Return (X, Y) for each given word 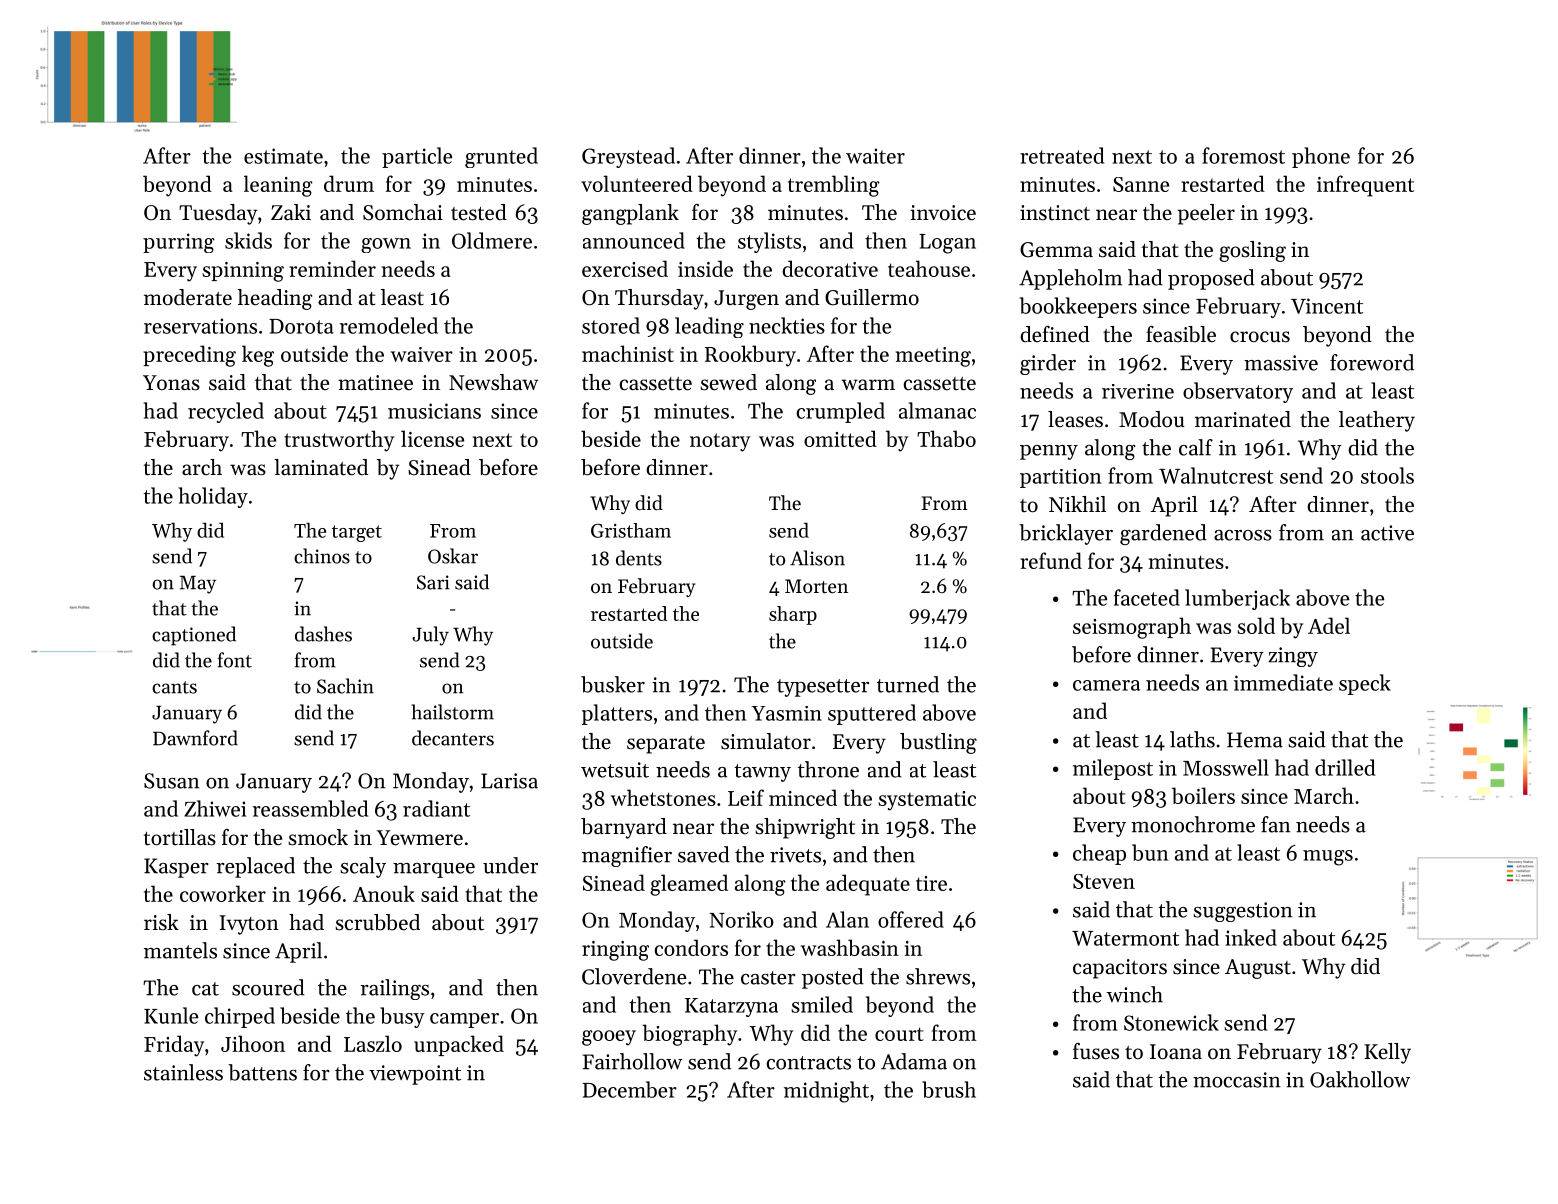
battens (262, 1072)
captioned (194, 636)
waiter (875, 156)
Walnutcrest (1216, 475)
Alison (817, 558)
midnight (826, 1092)
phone (1321, 157)
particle (417, 157)
